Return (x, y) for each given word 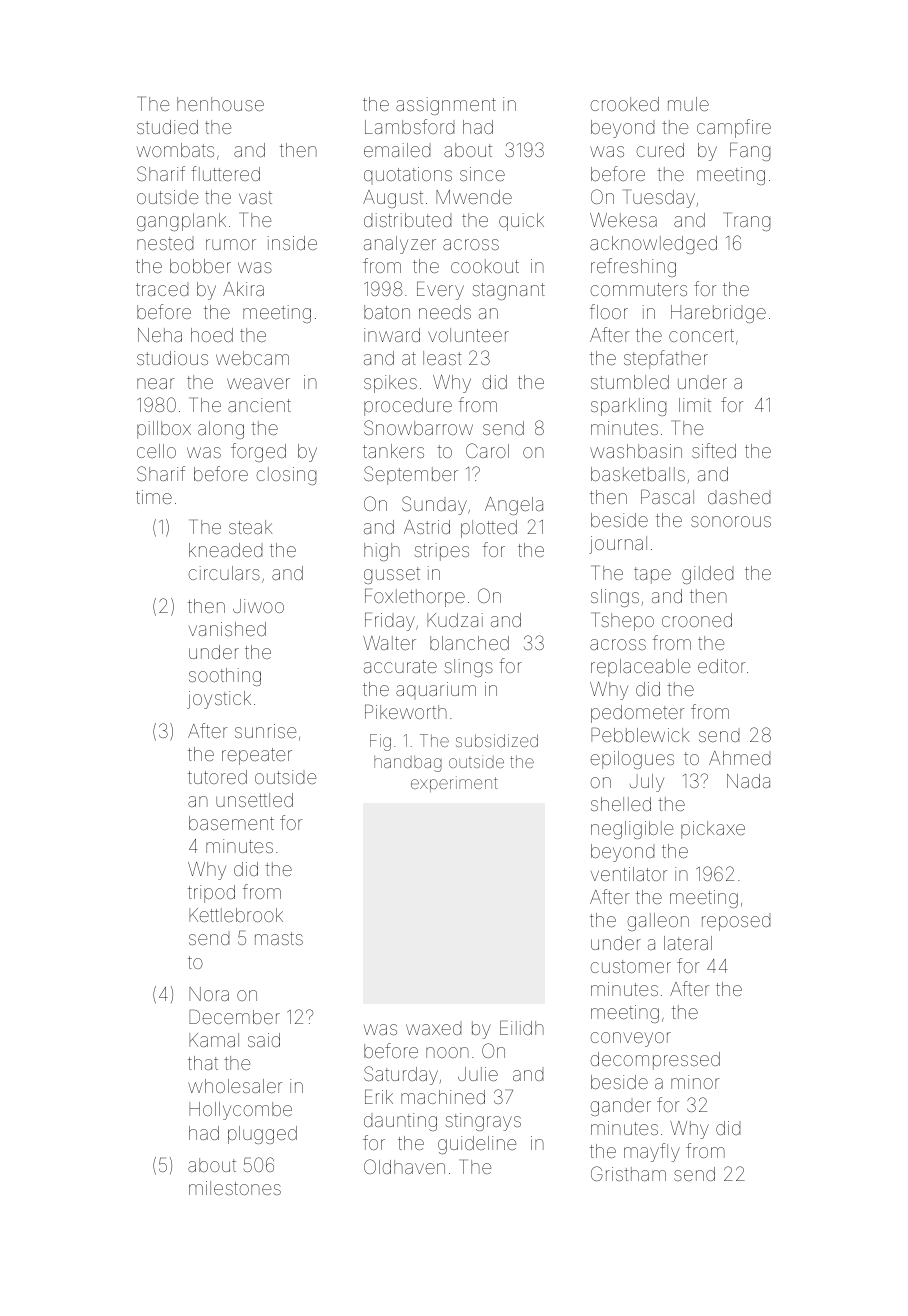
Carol (487, 450)
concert (701, 335)
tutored (217, 777)
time (154, 497)
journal (618, 545)
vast (255, 197)
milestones (235, 1188)
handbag (408, 764)
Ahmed (739, 758)
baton (387, 312)
